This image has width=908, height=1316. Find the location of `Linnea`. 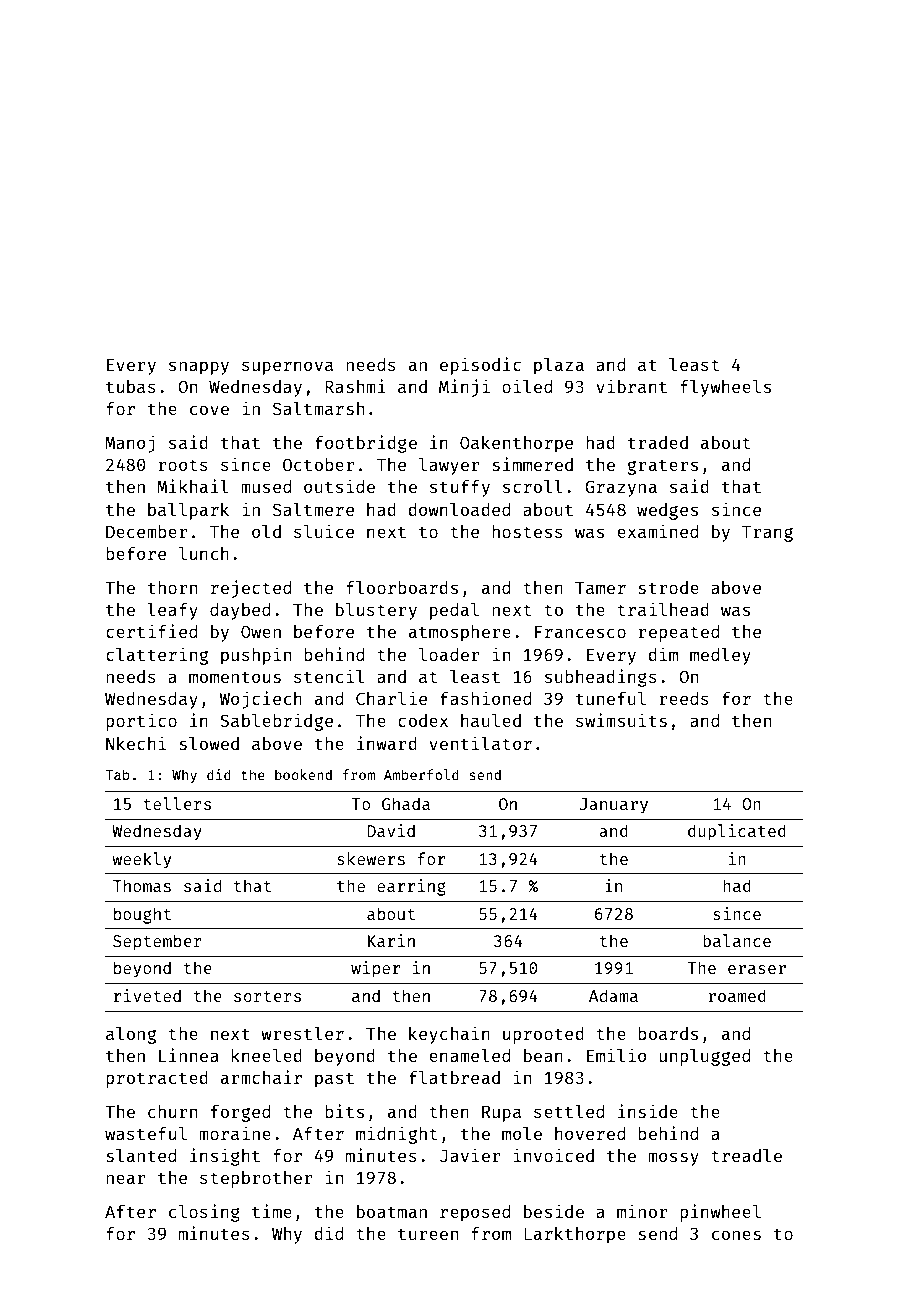

Linnea is located at coordinates (189, 1055).
